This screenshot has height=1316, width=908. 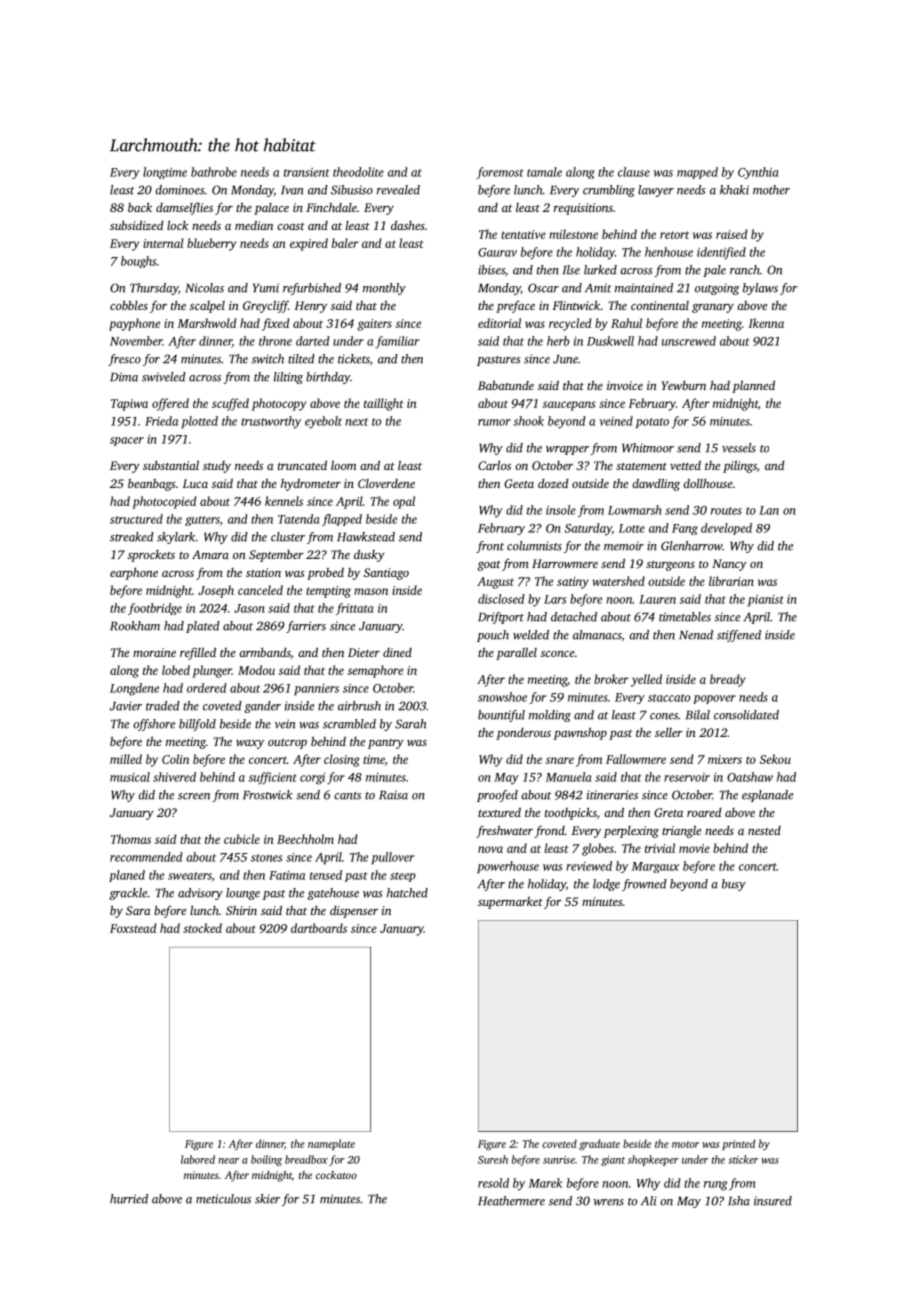 I want to click on outcrop, so click(x=287, y=744).
